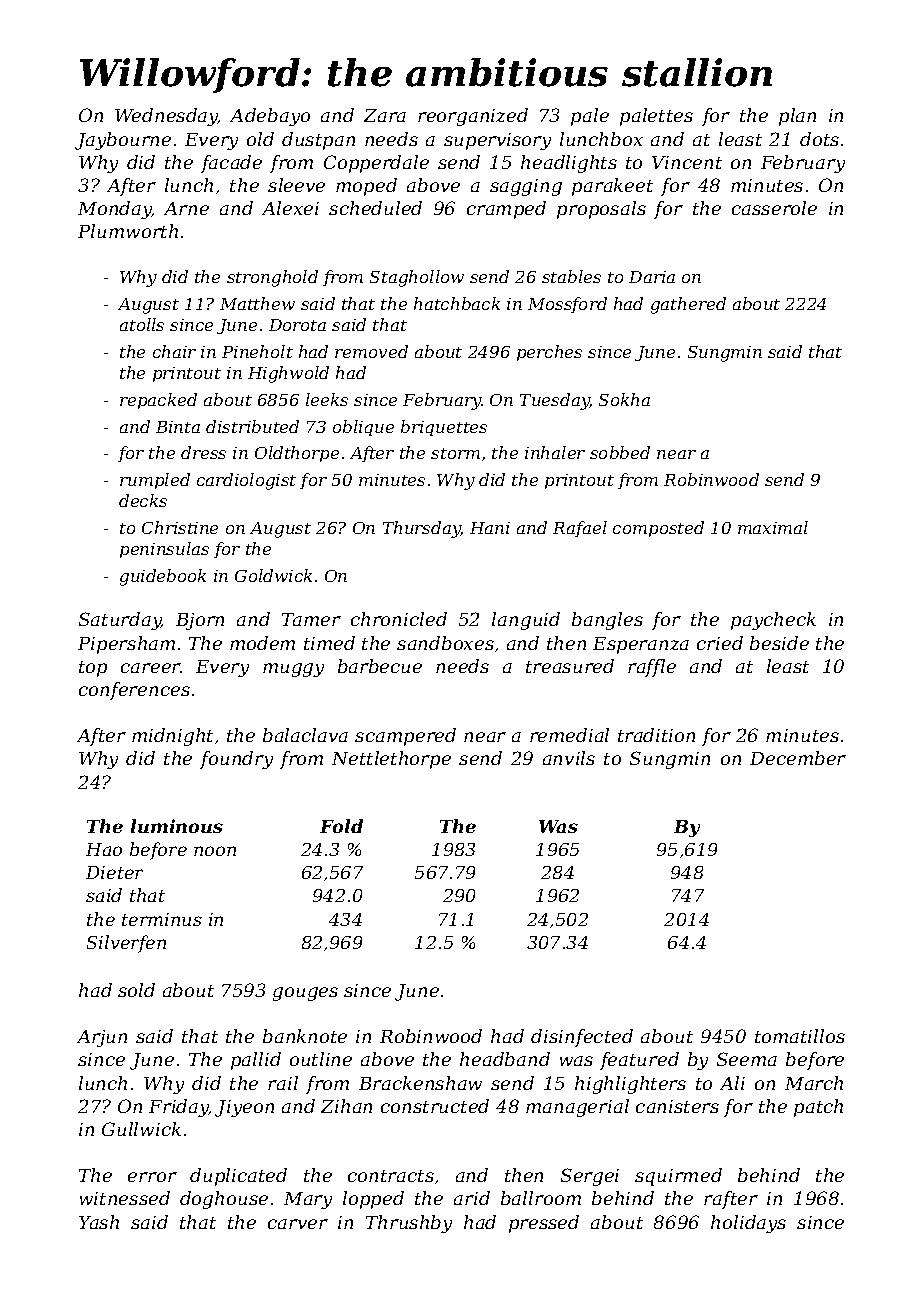  Describe the element at coordinates (178, 427) in the screenshot. I see `Binta` at that location.
